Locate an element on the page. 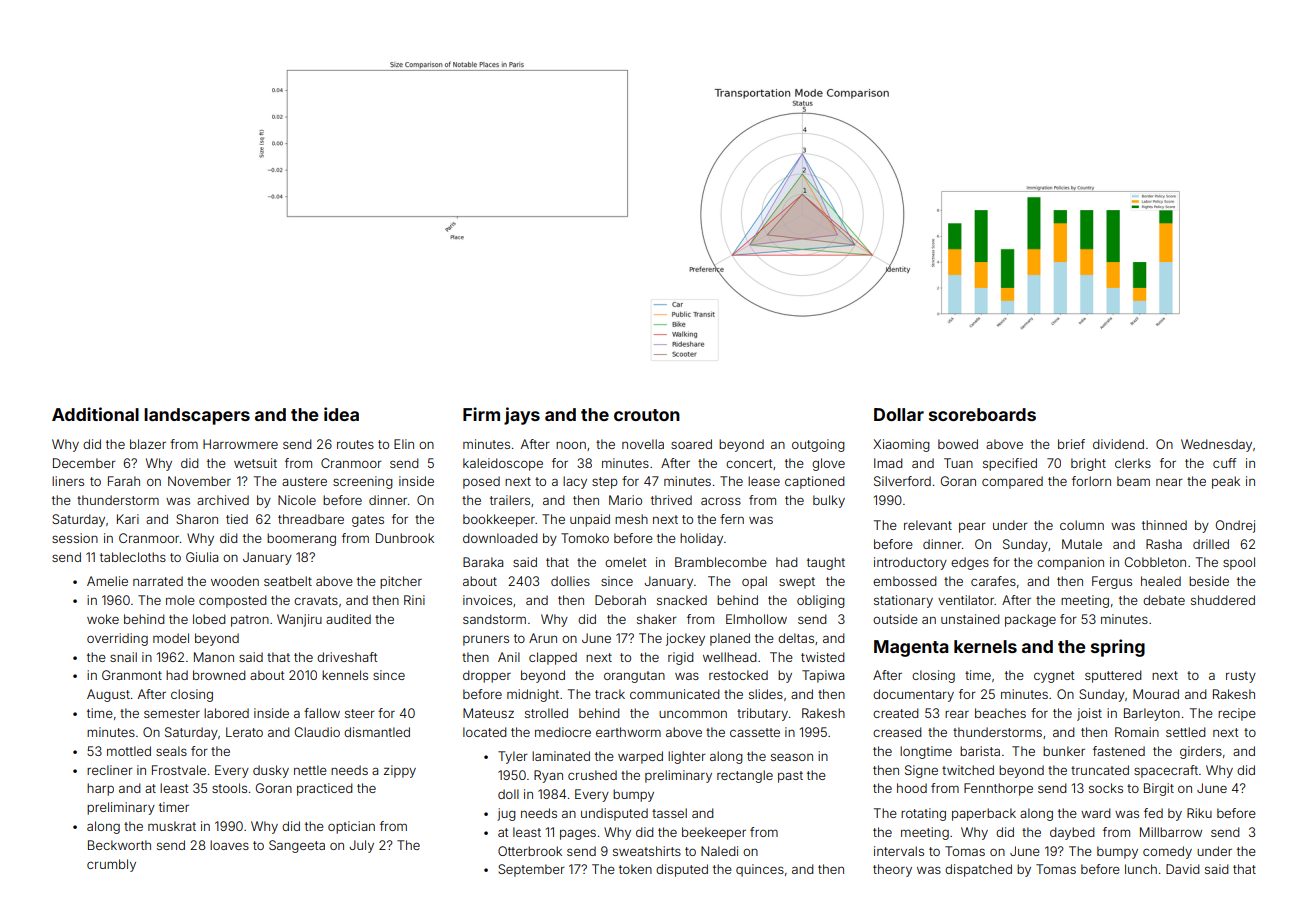 The width and height of the document is (1308, 924). crouton is located at coordinates (647, 415).
